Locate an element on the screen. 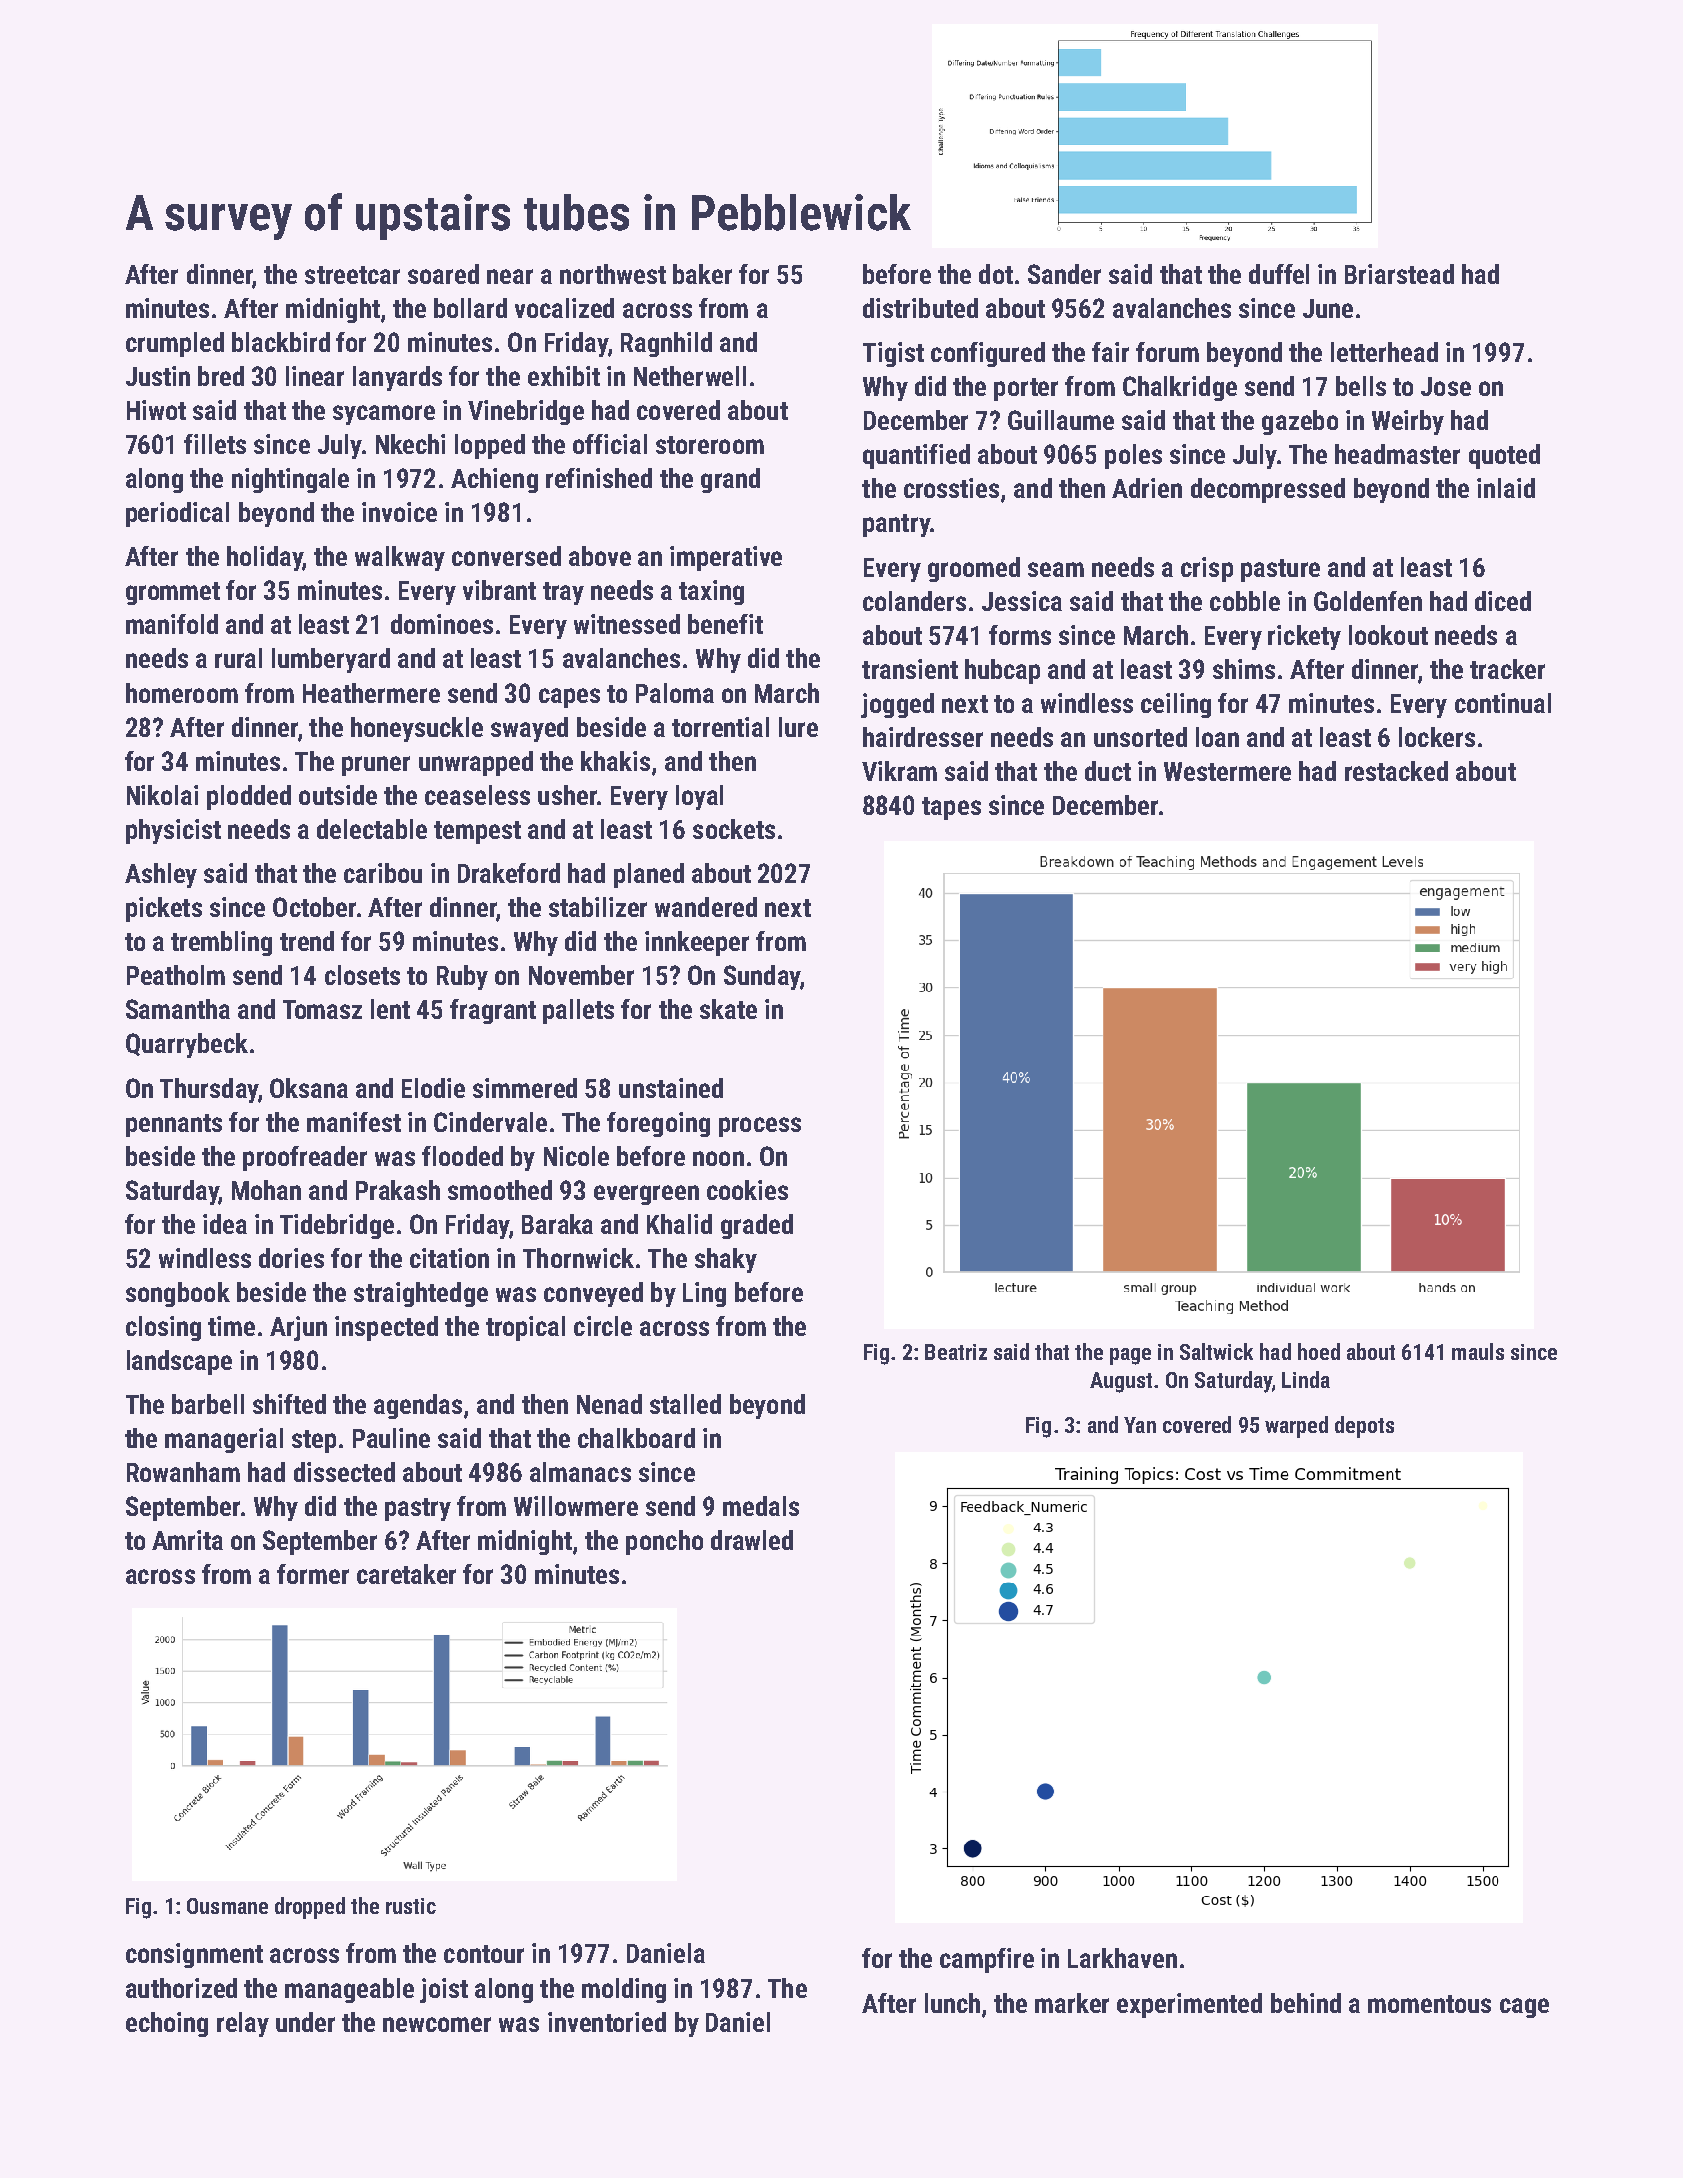 The width and height of the screenshot is (1683, 2178). Westermere is located at coordinates (1227, 771).
